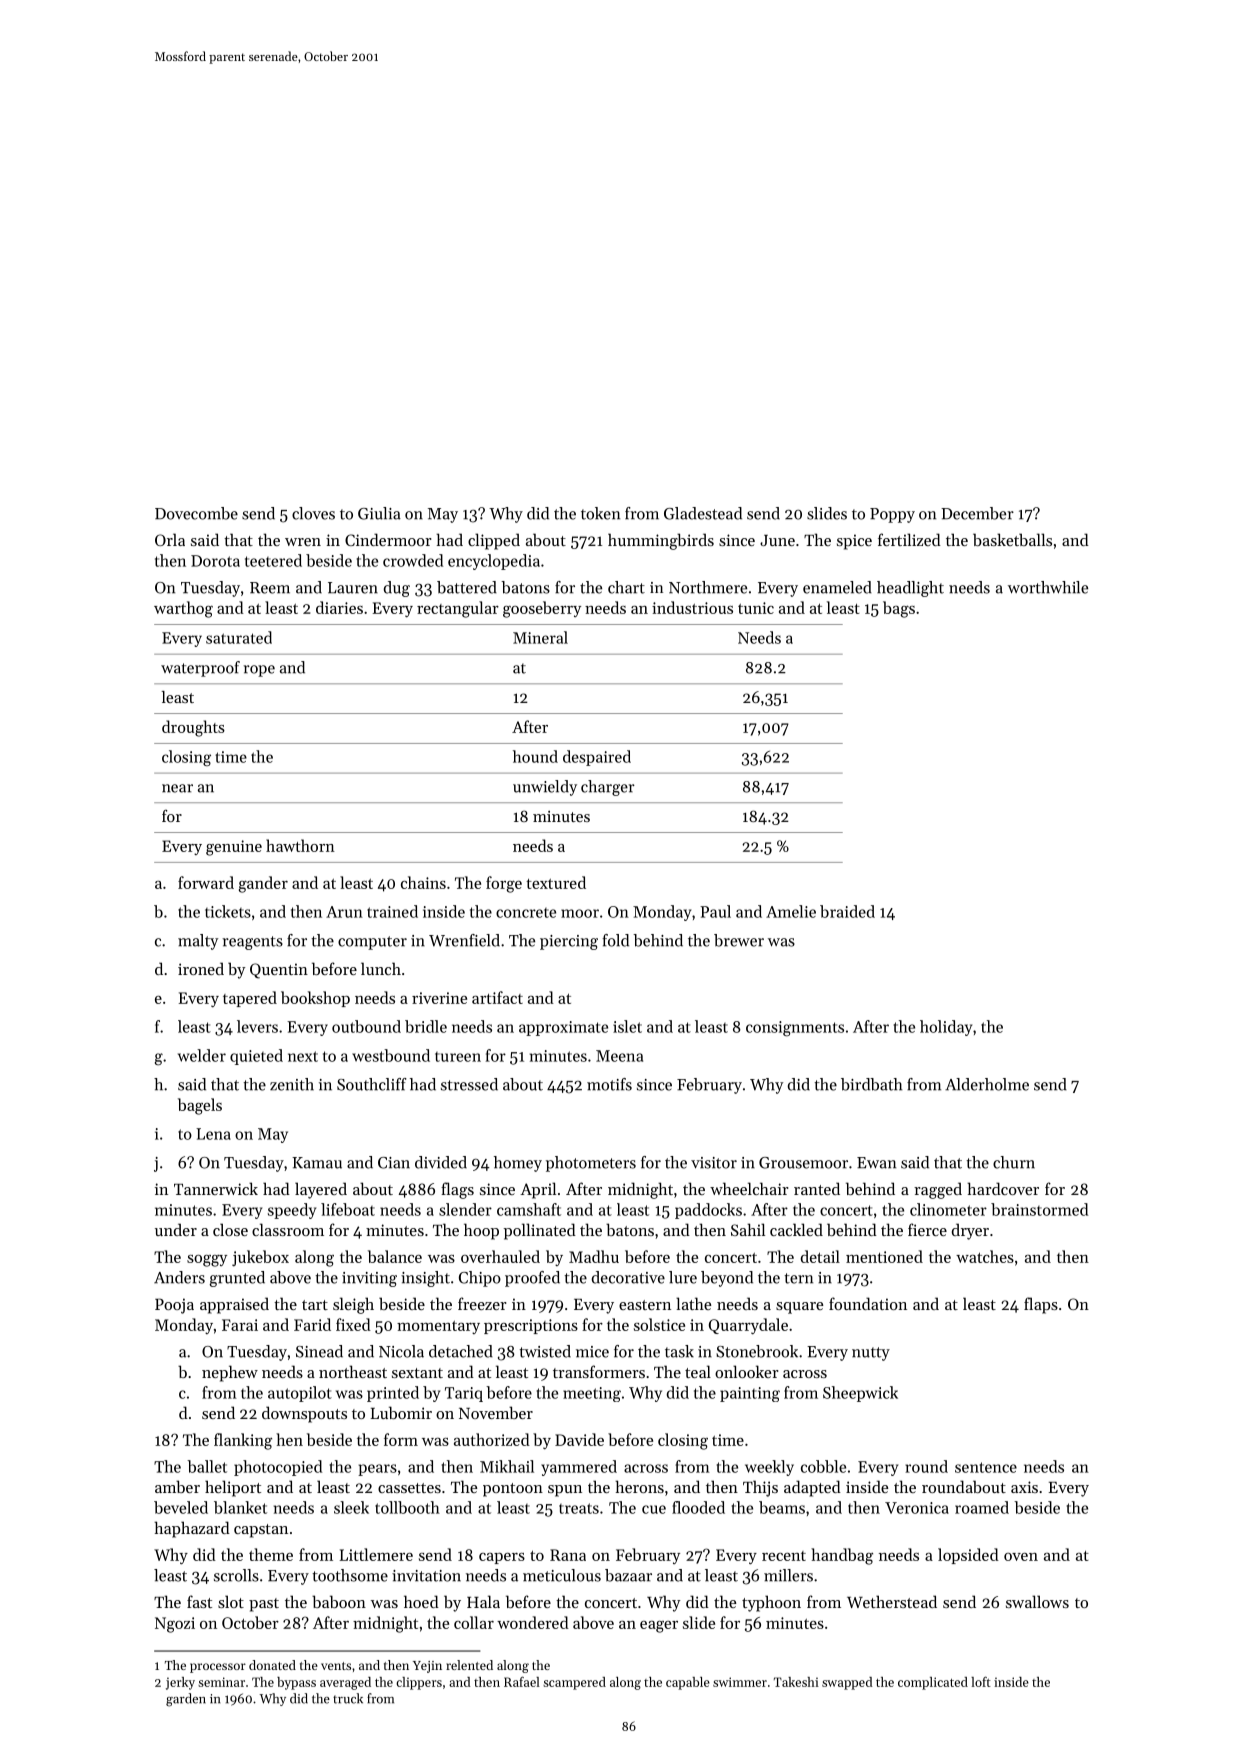 This screenshot has width=1243, height=1758. What do you see at coordinates (917, 1508) in the screenshot?
I see `Veronica` at bounding box center [917, 1508].
